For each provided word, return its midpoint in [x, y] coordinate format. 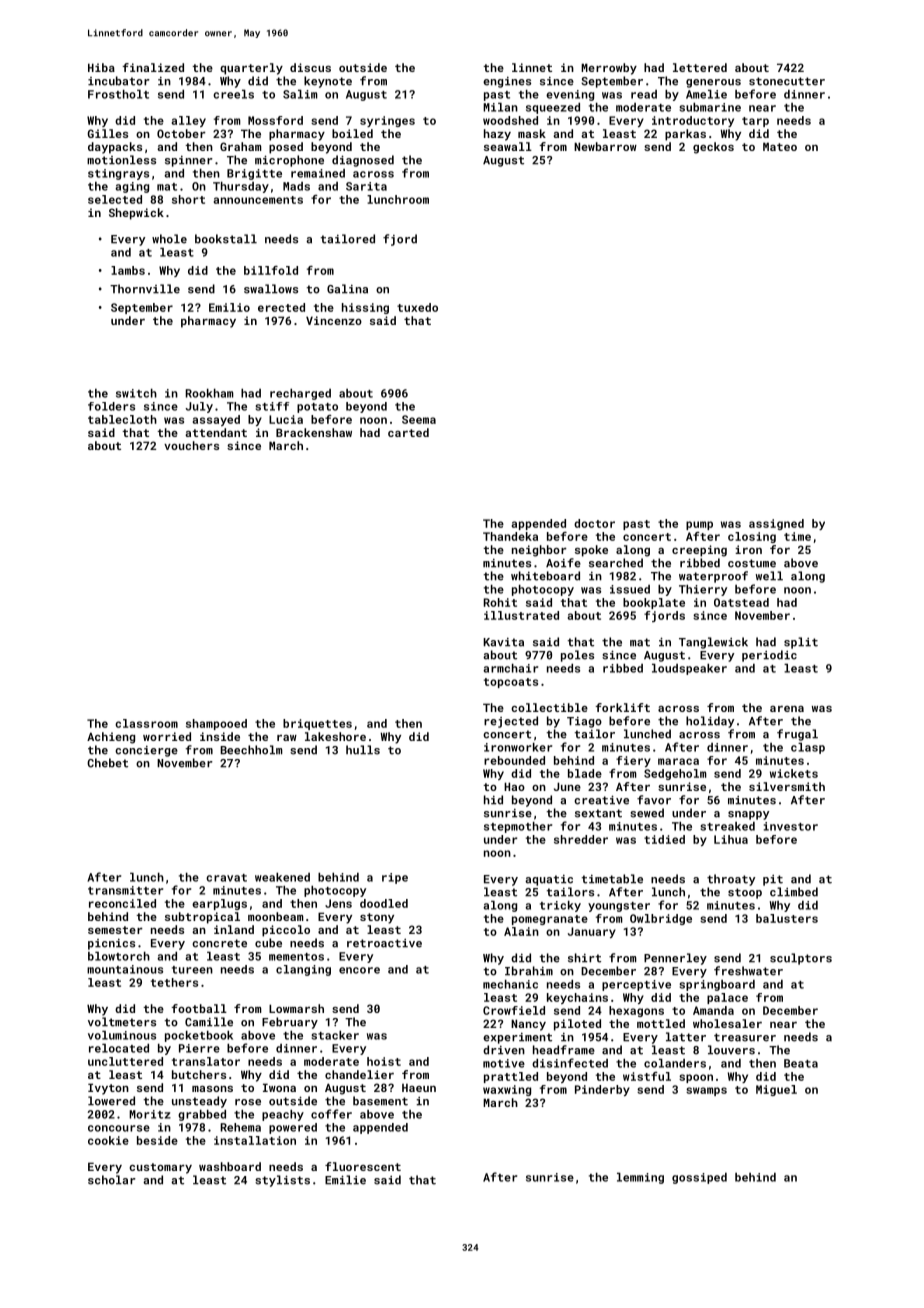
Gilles [108, 133]
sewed [647, 813]
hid [493, 800]
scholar [112, 1180]
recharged [300, 394]
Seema [419, 419]
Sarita [366, 186]
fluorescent [363, 1166]
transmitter [125, 890]
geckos [713, 148]
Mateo [780, 146]
